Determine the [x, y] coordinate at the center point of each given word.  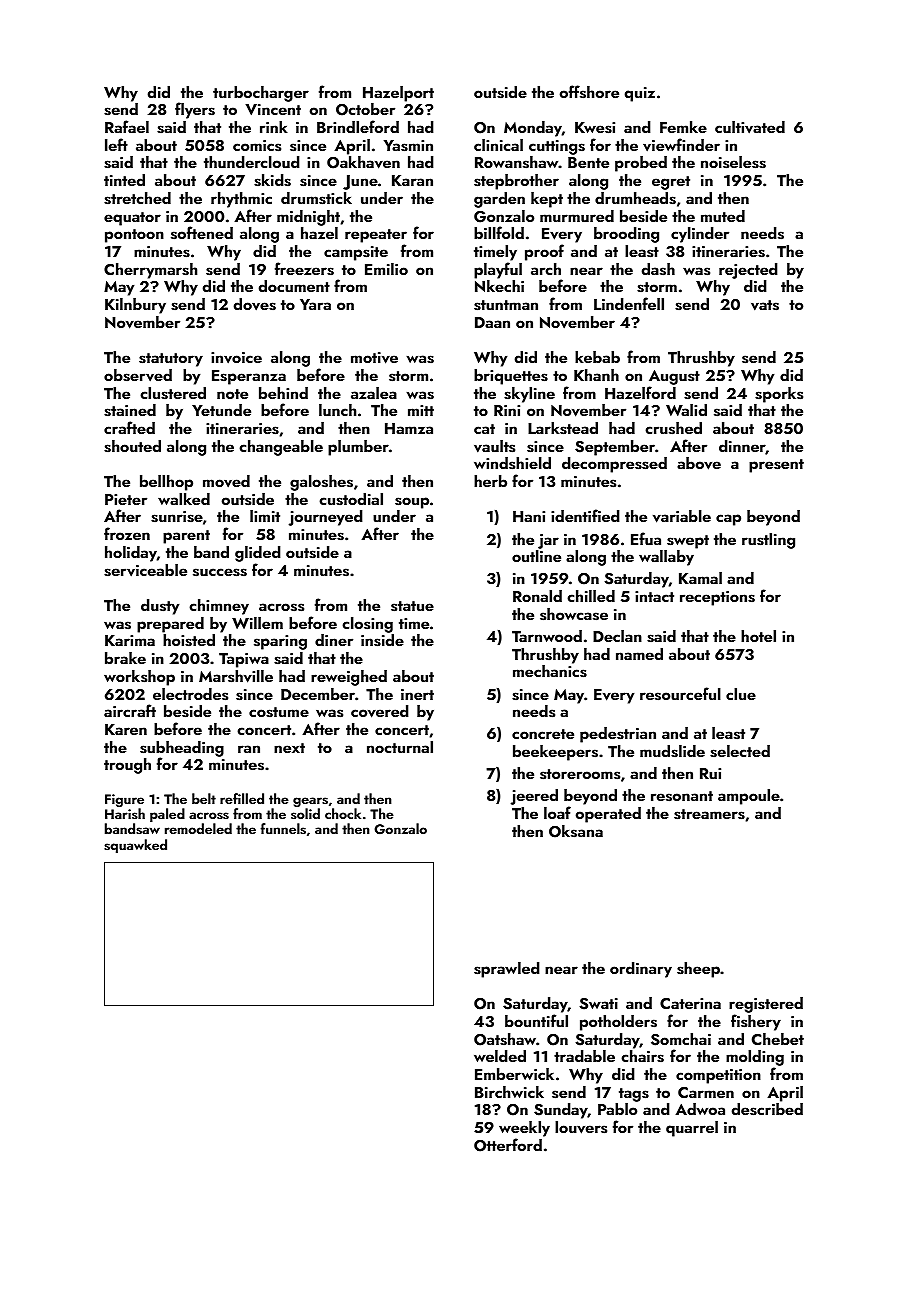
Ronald [537, 596]
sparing [280, 642]
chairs [642, 1056]
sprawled [507, 970]
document [294, 286]
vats [765, 305]
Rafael [127, 126]
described [767, 1109]
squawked [135, 846]
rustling [768, 541]
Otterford [508, 1145]
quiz [640, 94]
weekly [524, 1129]
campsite [356, 253]
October [365, 109]
